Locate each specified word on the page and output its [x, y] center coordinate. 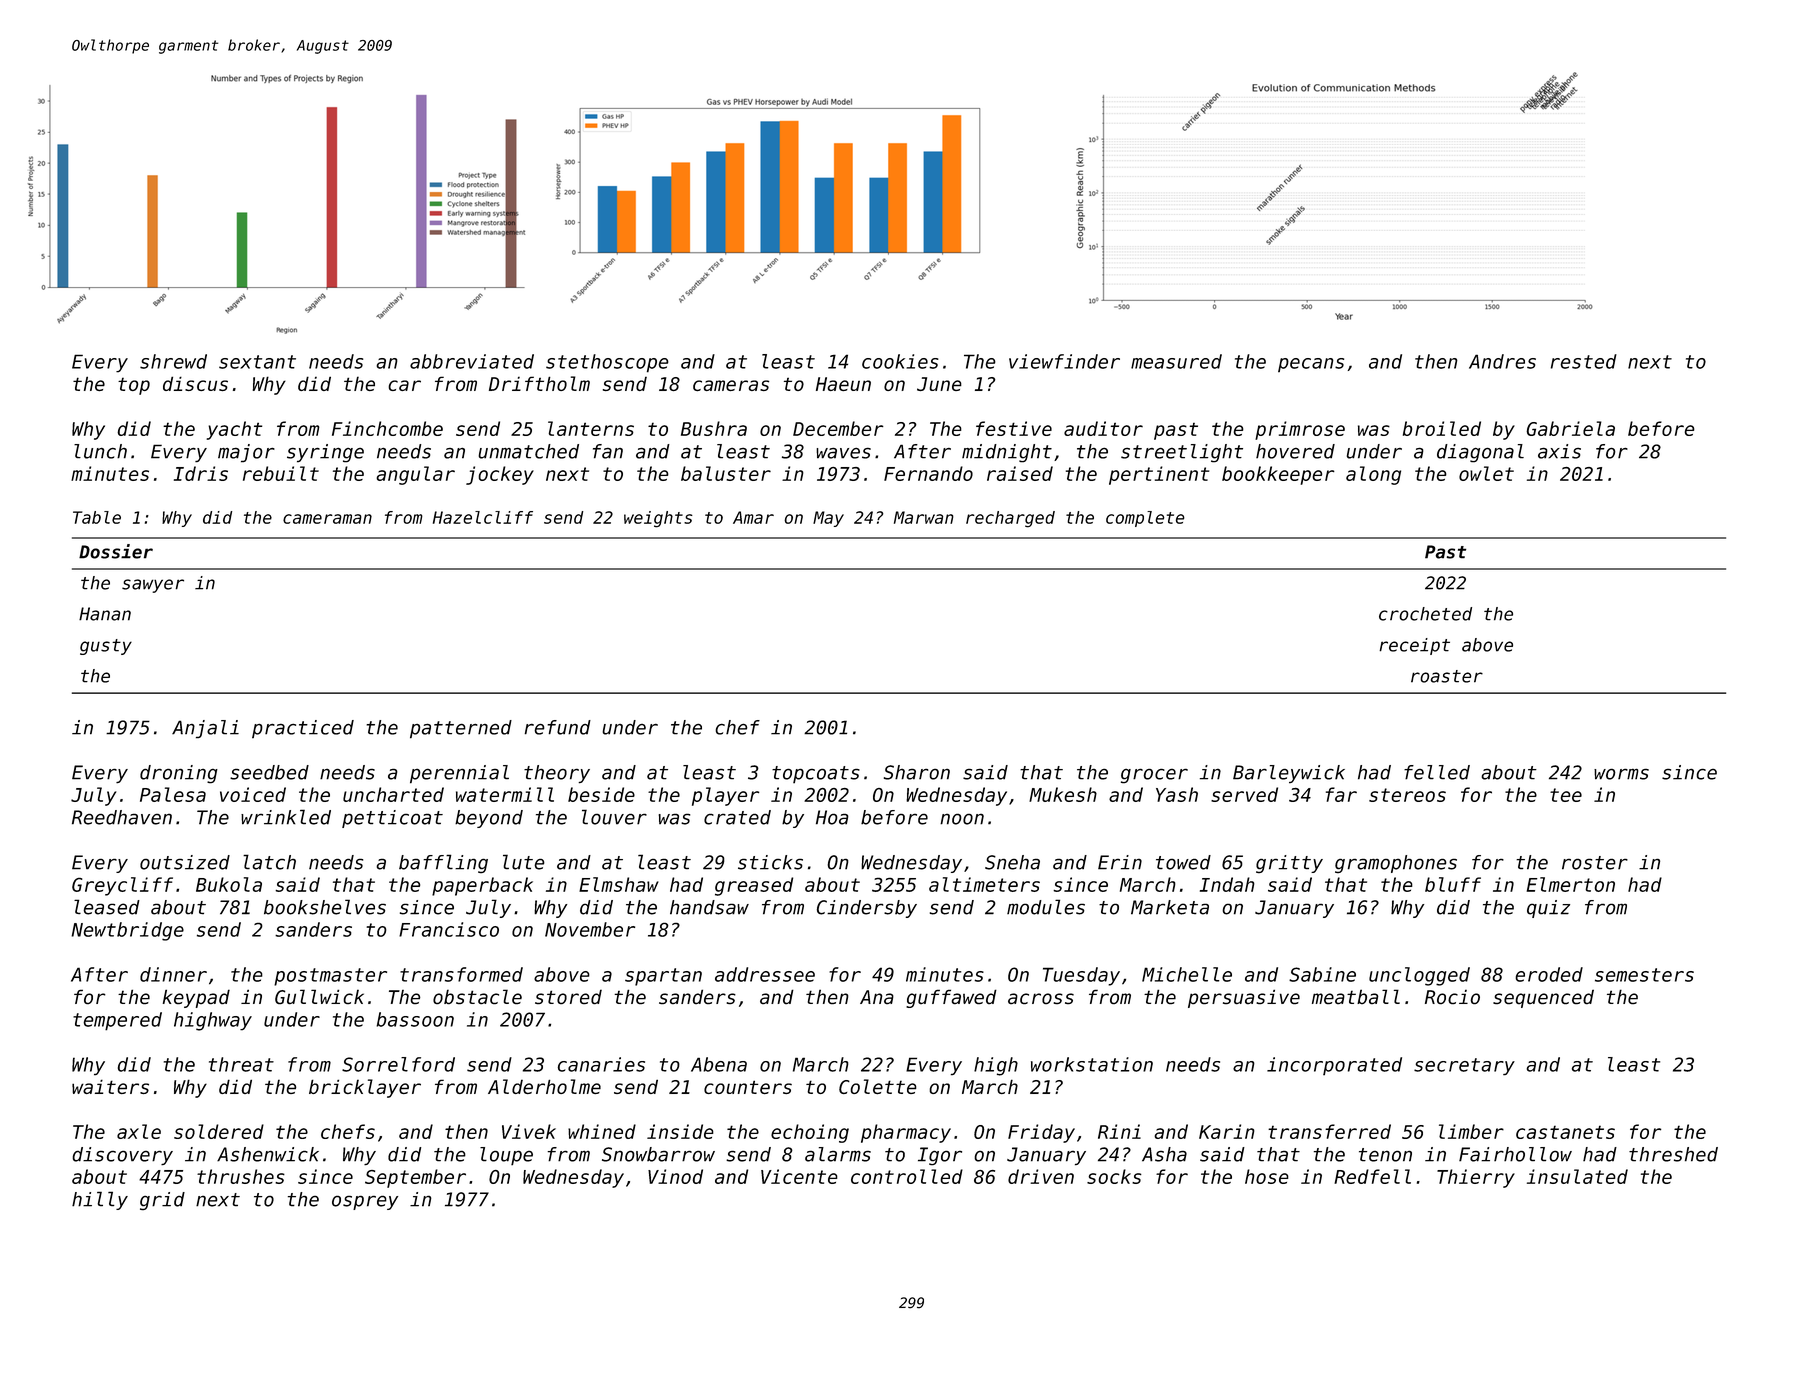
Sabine [1322, 974]
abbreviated [472, 361]
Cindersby [867, 909]
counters [748, 1087]
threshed [1673, 1154]
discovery [123, 1156]
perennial [459, 774]
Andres [1502, 361]
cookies [900, 361]
